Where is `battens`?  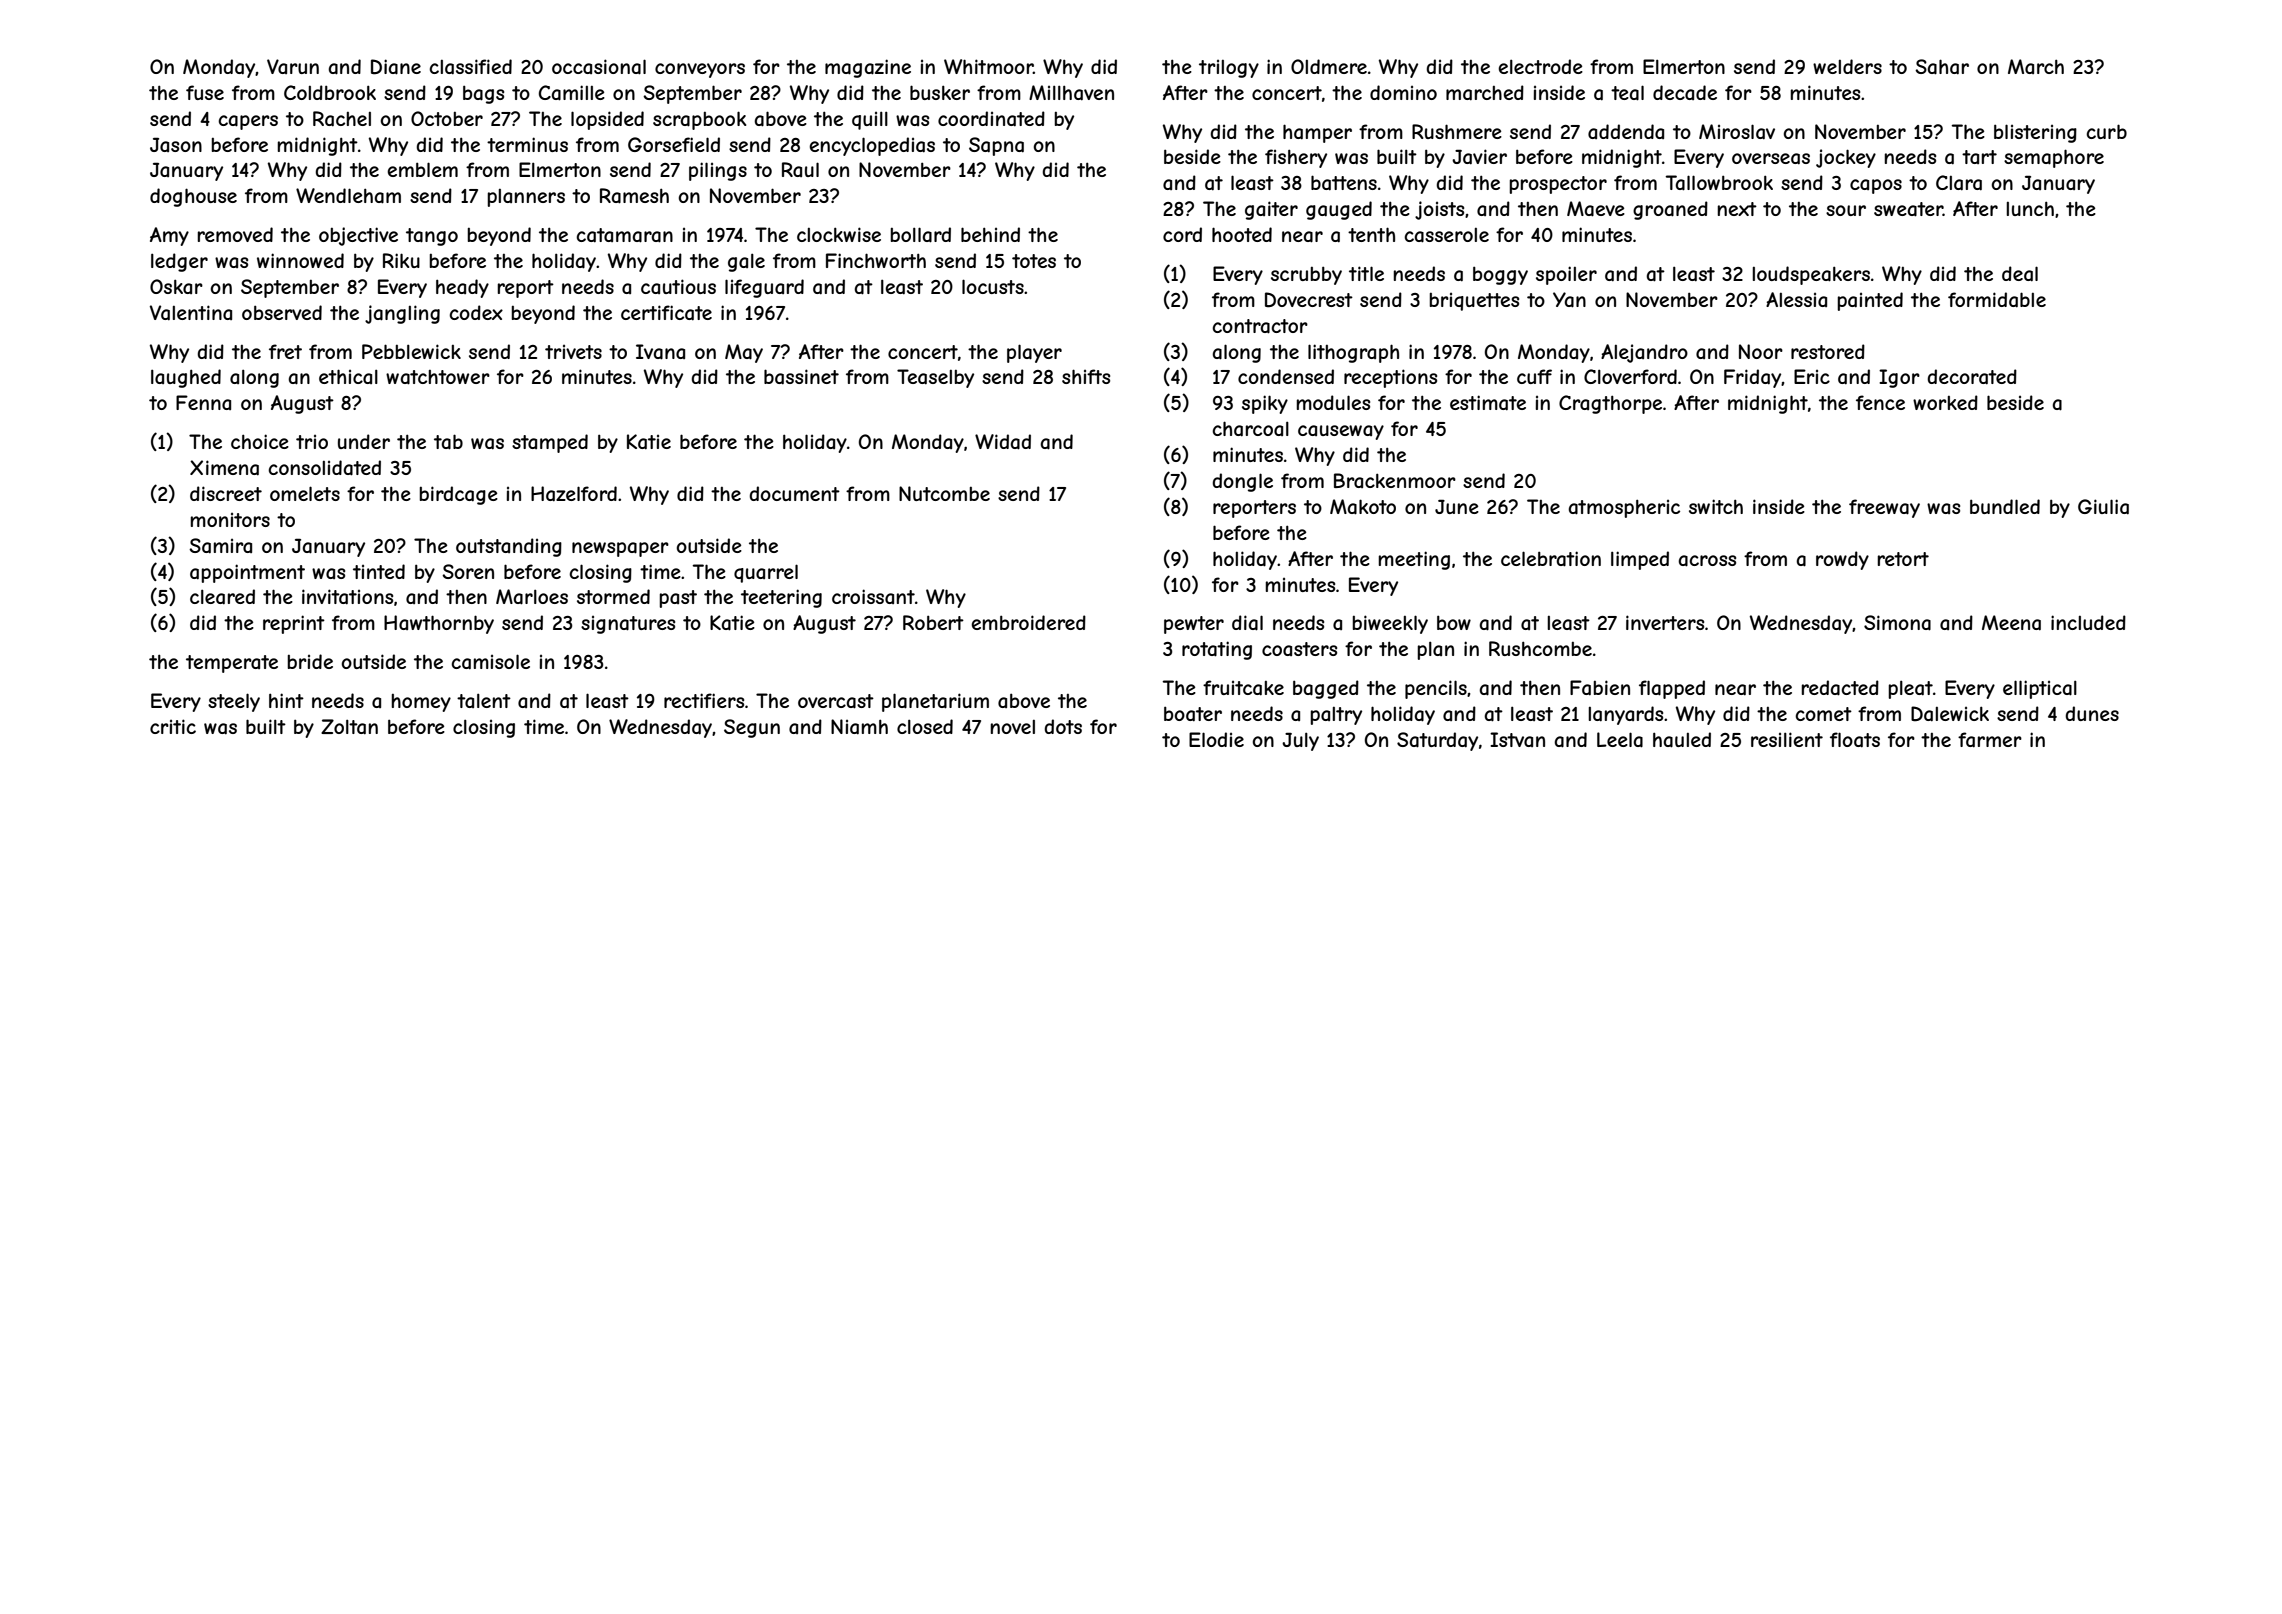 battens is located at coordinates (1344, 183).
